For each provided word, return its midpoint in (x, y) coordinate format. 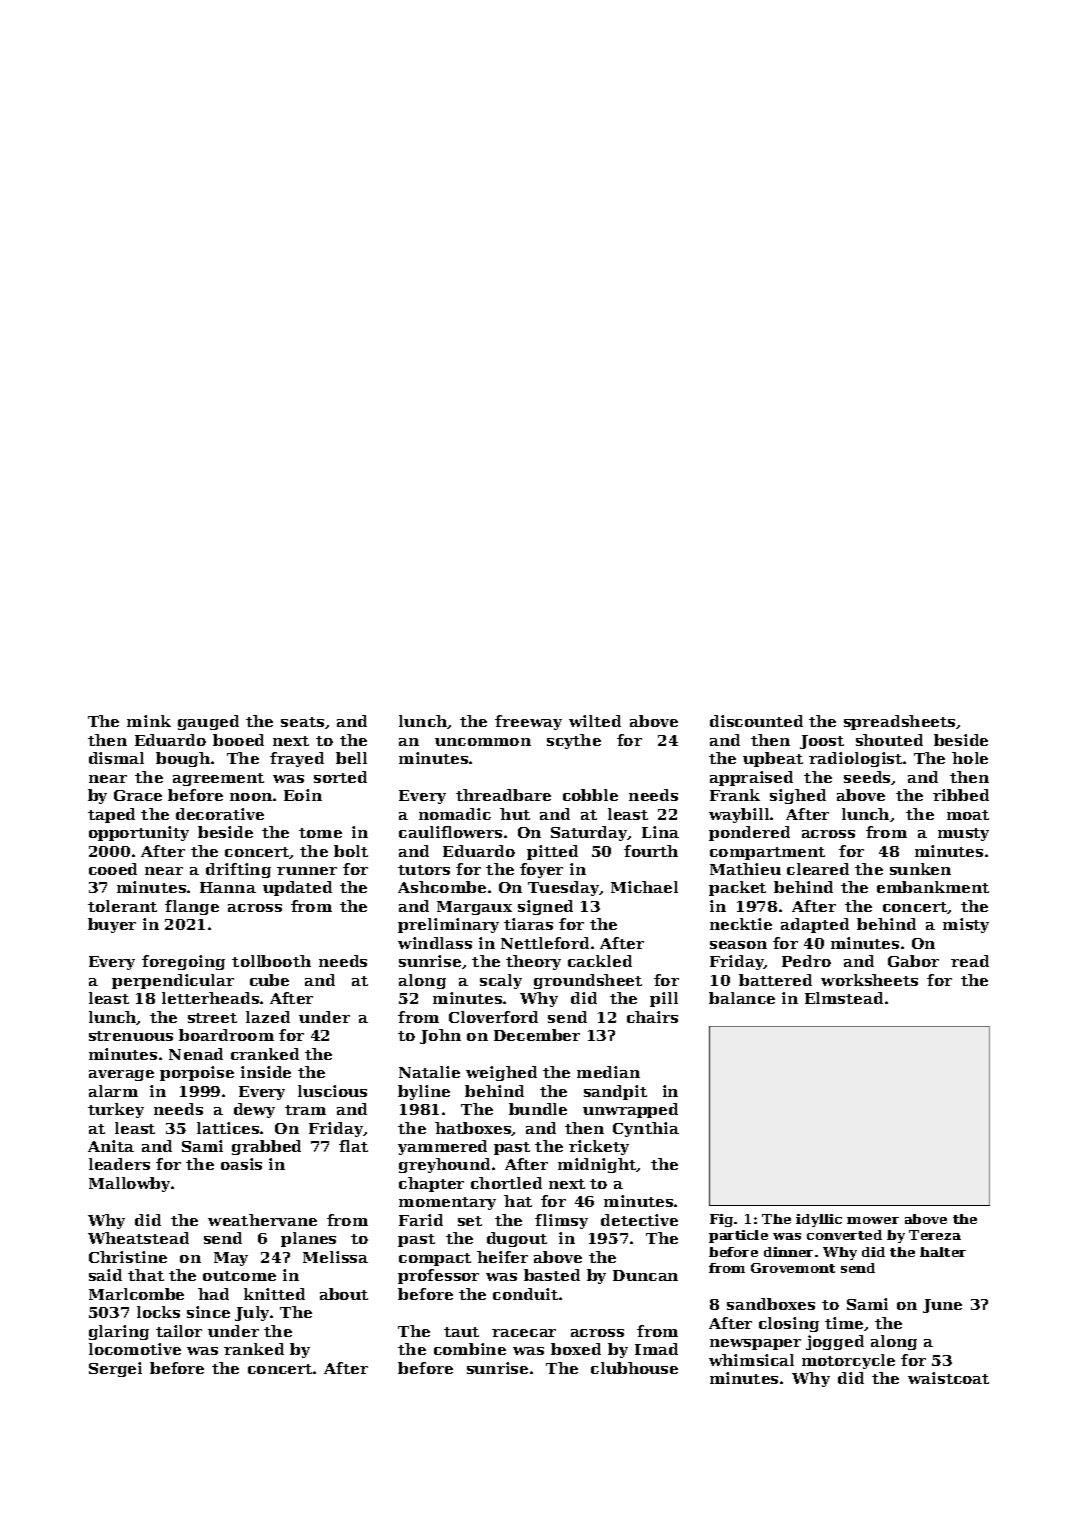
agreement (218, 779)
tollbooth (271, 961)
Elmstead (844, 998)
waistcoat (948, 1378)
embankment (933, 887)
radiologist (855, 759)
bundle (538, 1109)
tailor (179, 1331)
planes (308, 1239)
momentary (447, 1203)
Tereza (935, 1235)
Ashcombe (442, 887)
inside (266, 1072)
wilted (595, 721)
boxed (576, 1349)
